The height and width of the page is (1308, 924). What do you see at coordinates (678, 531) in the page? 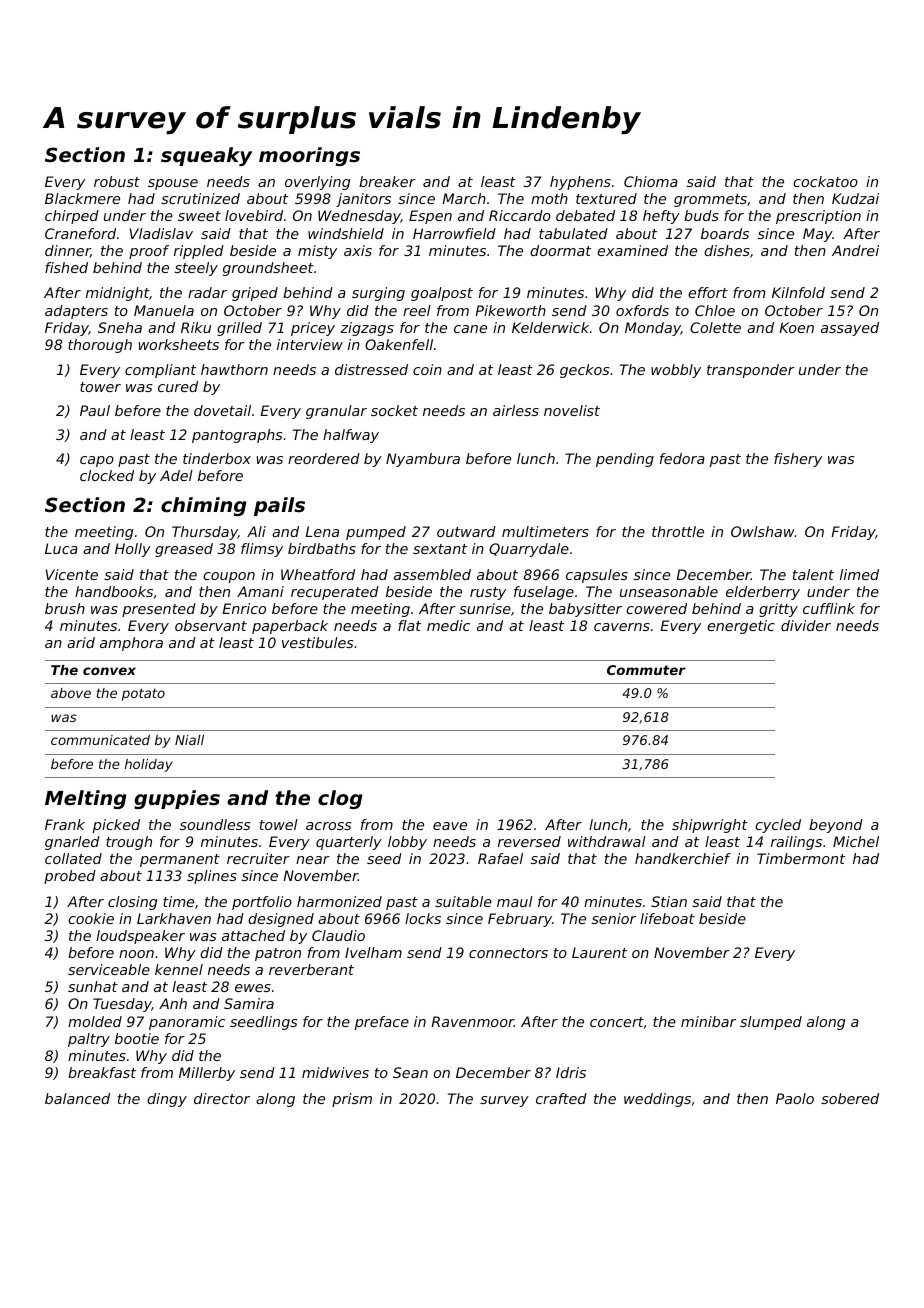
I see `throttle` at bounding box center [678, 531].
